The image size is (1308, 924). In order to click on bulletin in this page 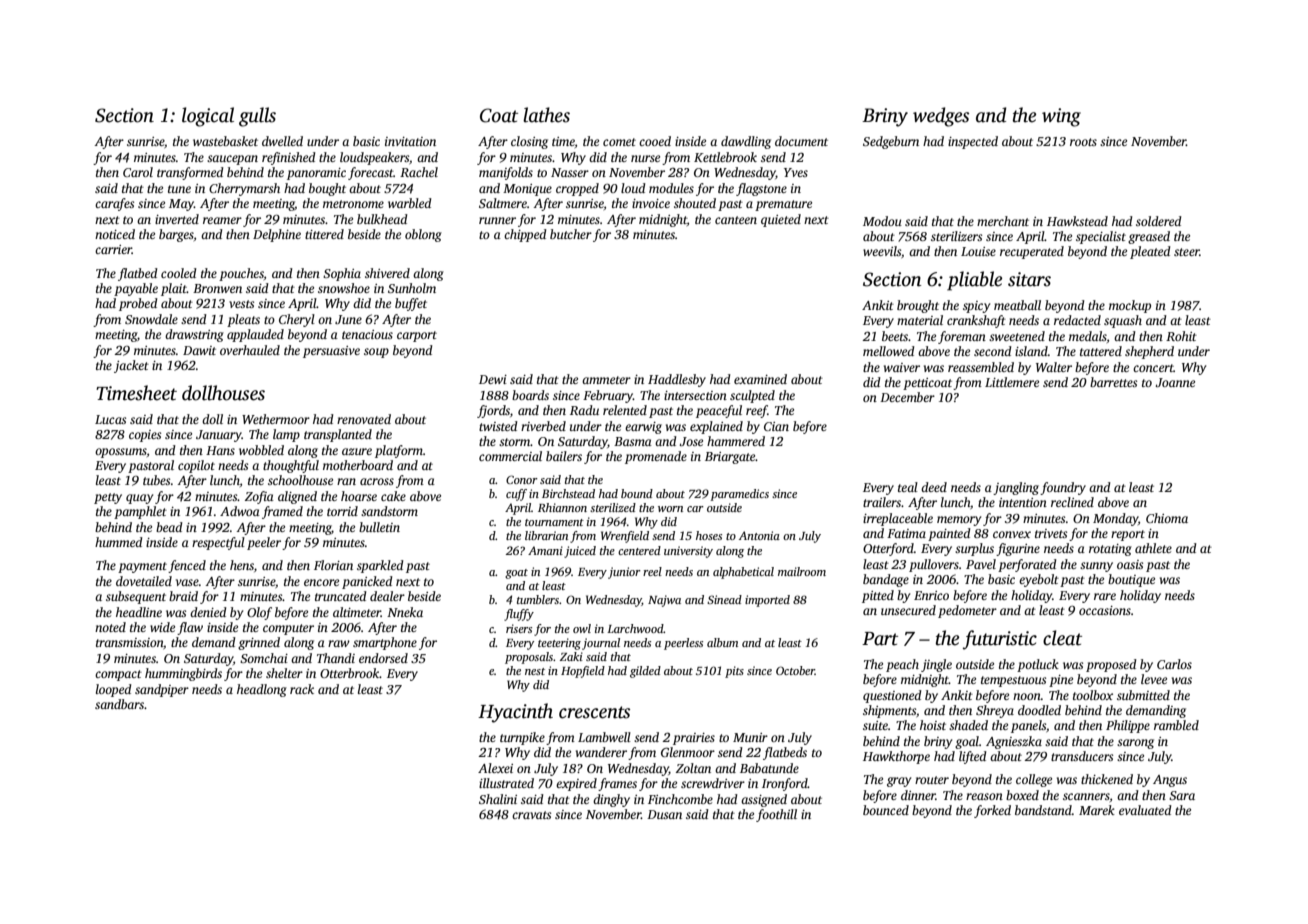, I will do `click(379, 527)`.
